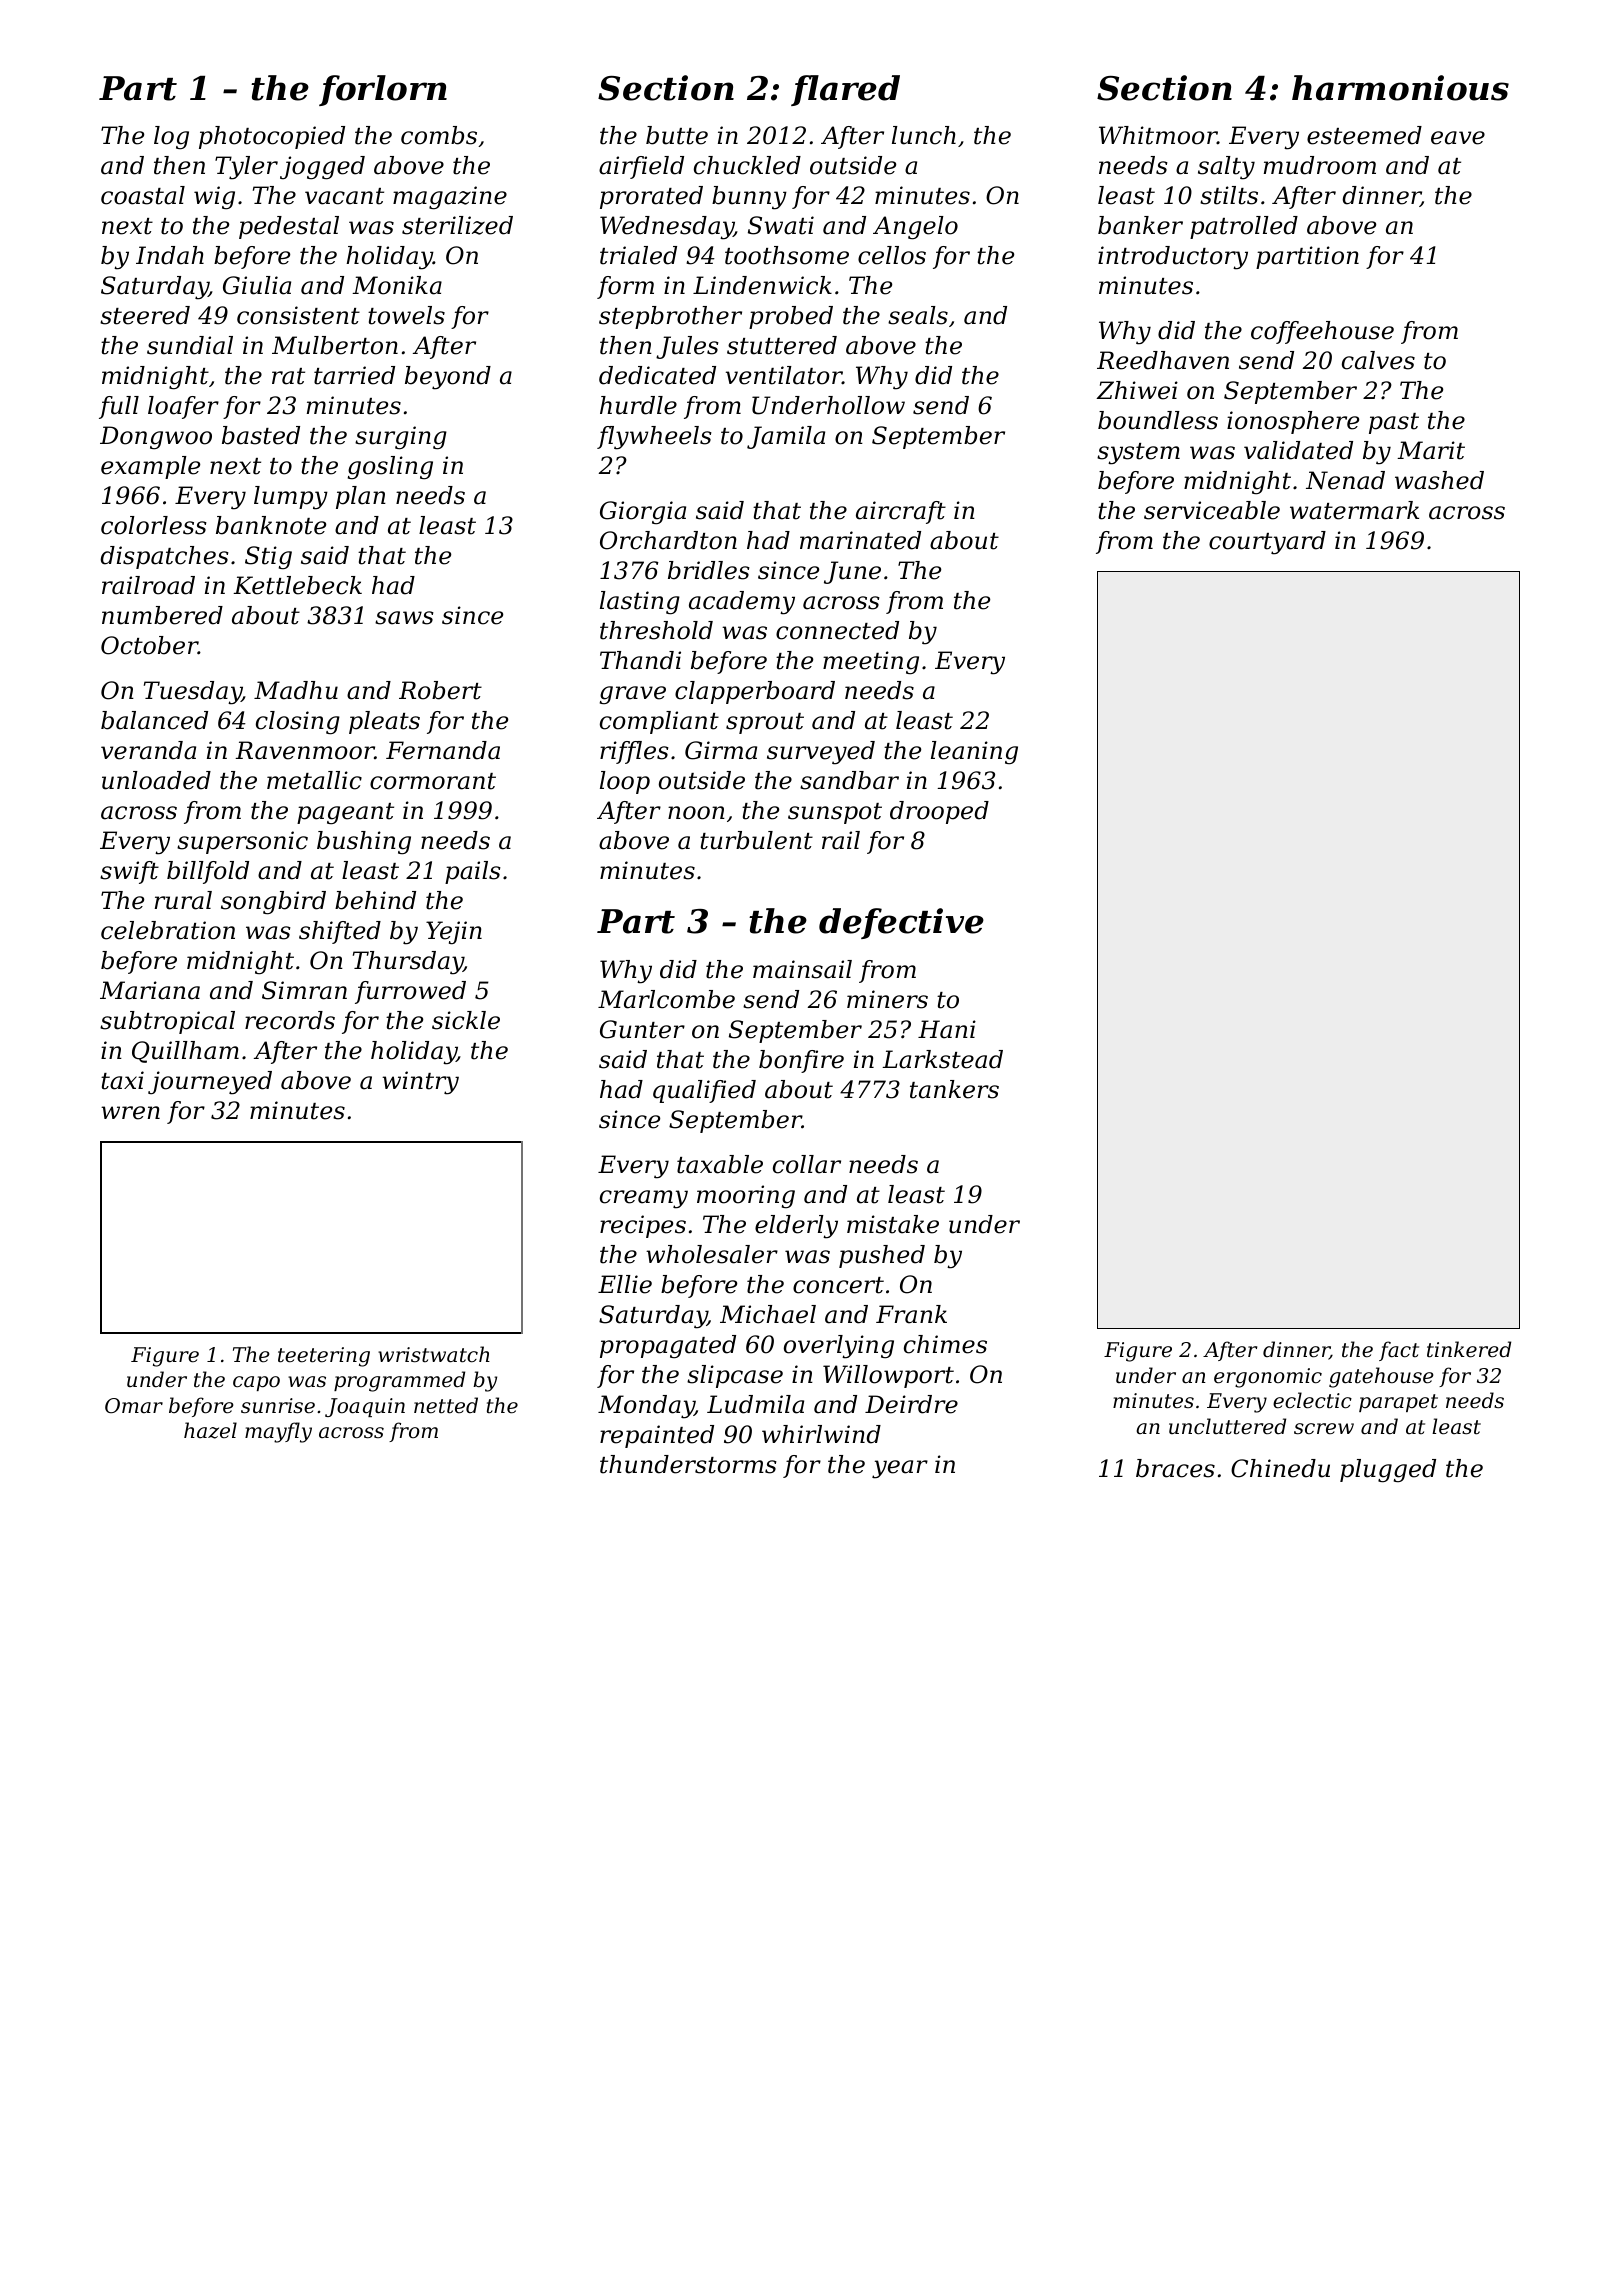 This screenshot has width=1620, height=2292. What do you see at coordinates (641, 167) in the screenshot?
I see `airfield` at bounding box center [641, 167].
